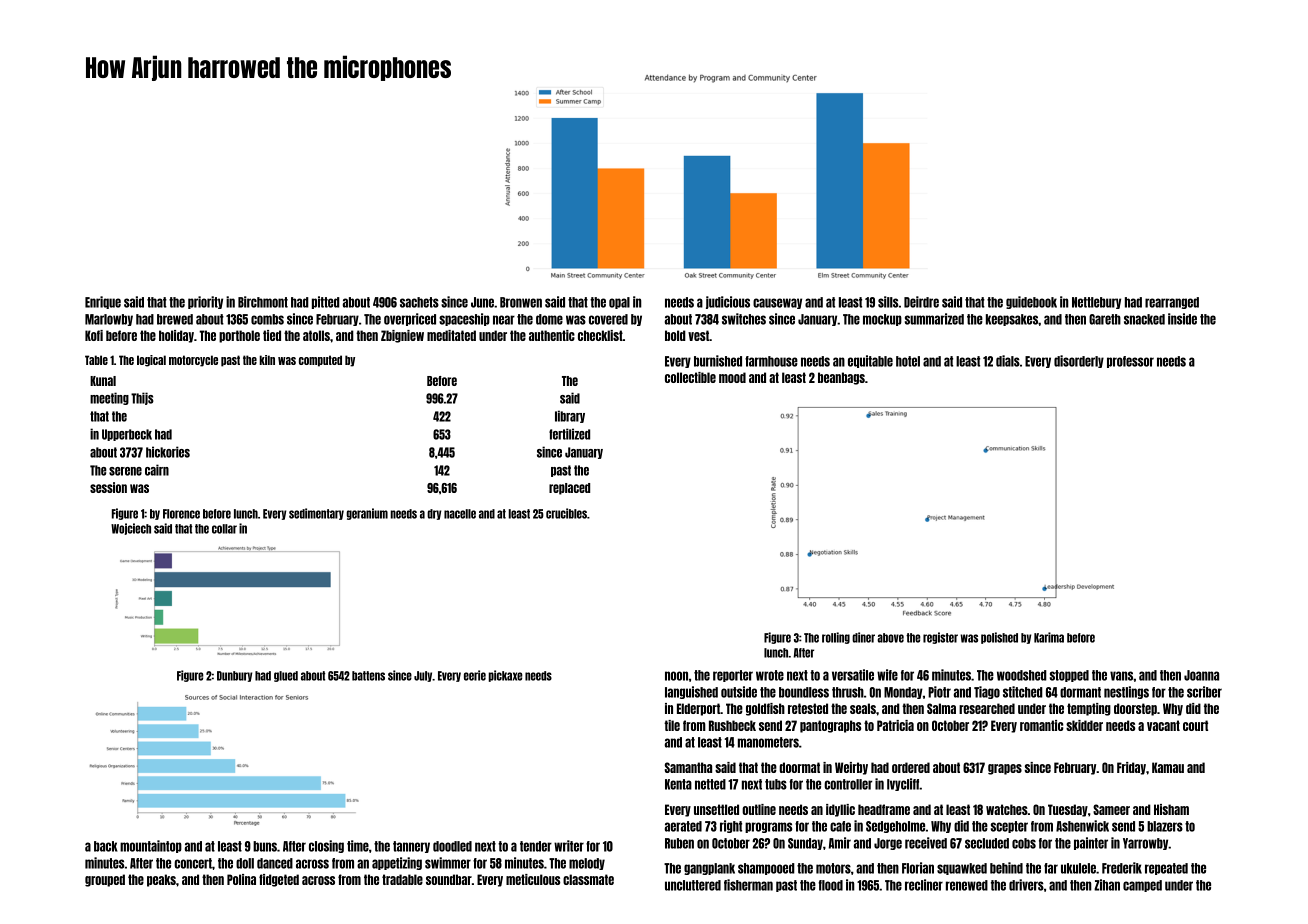 The width and height of the screenshot is (1308, 924). Describe the element at coordinates (205, 302) in the screenshot. I see `priority` at that location.
